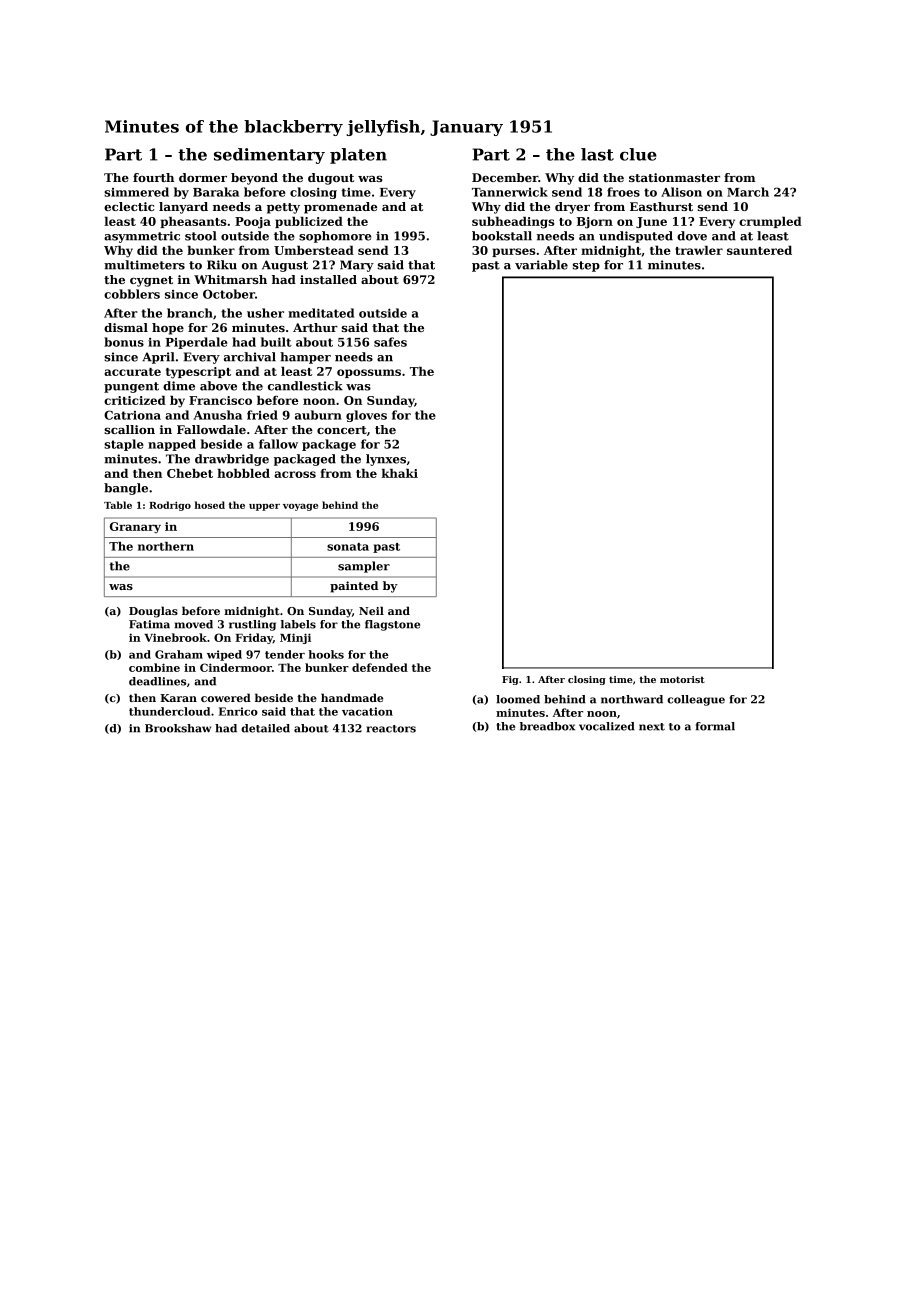 Image resolution: width=908 pixels, height=1316 pixels. Describe the element at coordinates (364, 567) in the screenshot. I see `sampler` at that location.
